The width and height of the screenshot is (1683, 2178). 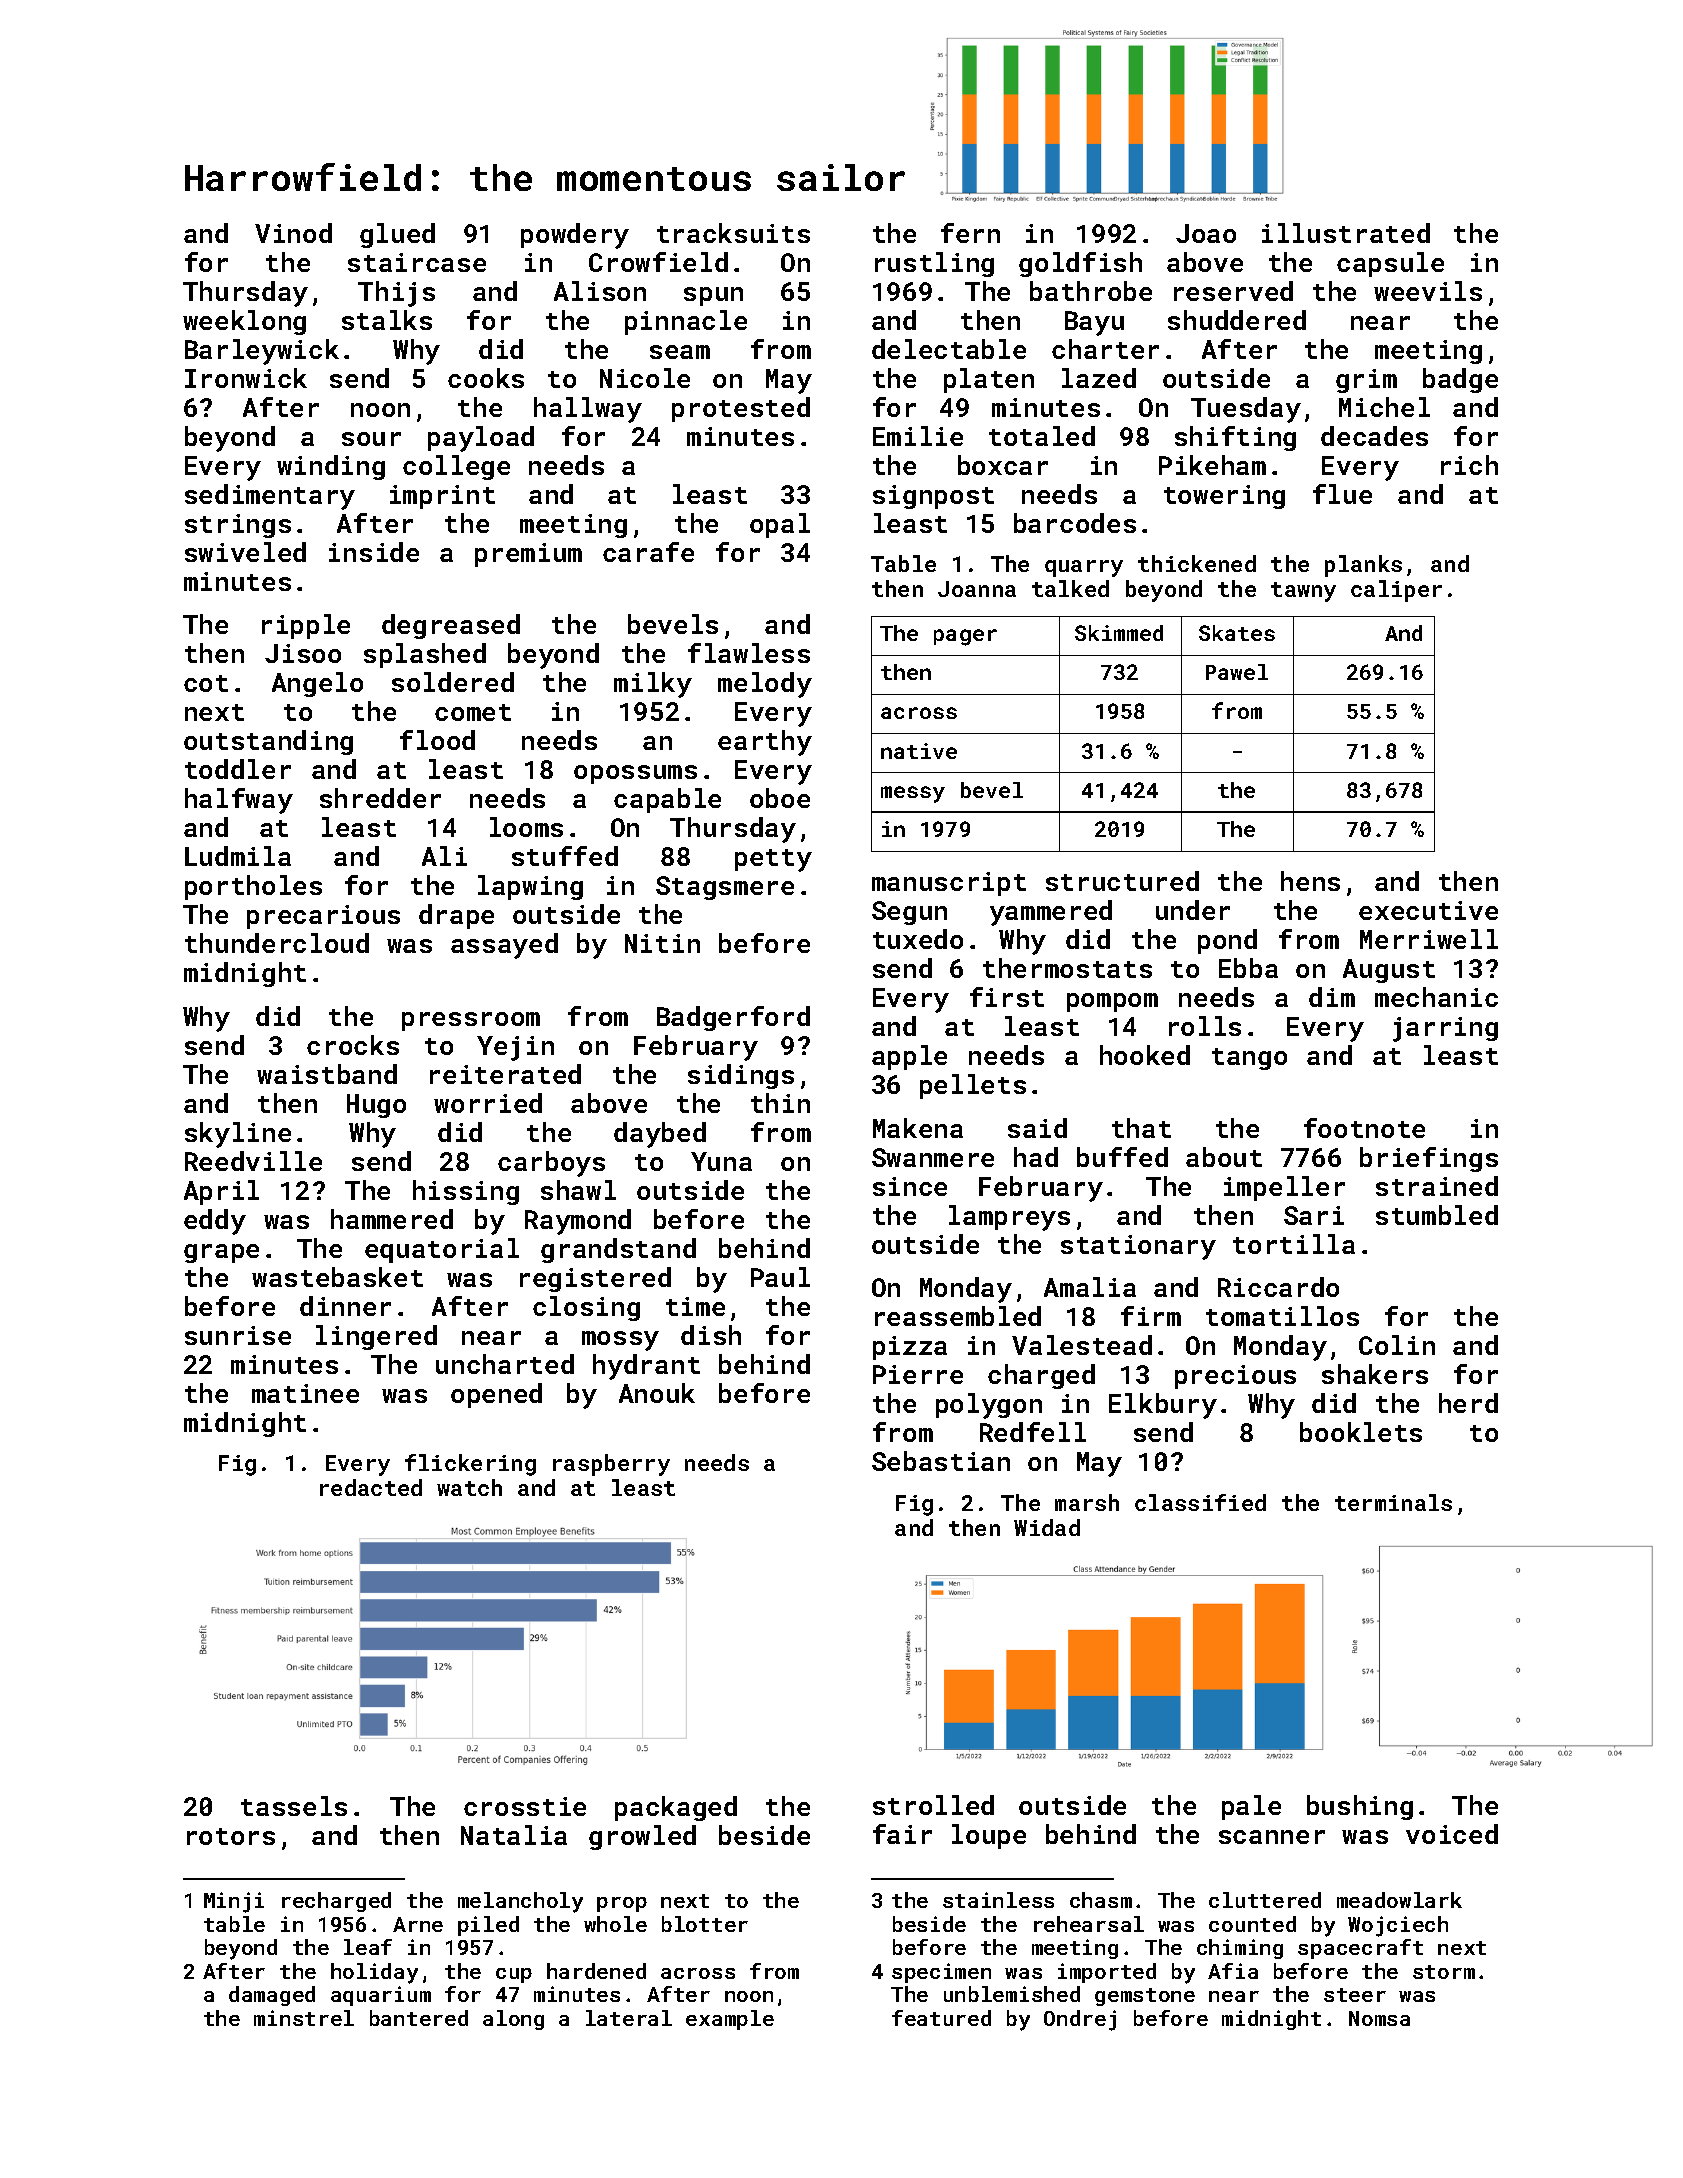 I want to click on Joao, so click(x=1206, y=233).
